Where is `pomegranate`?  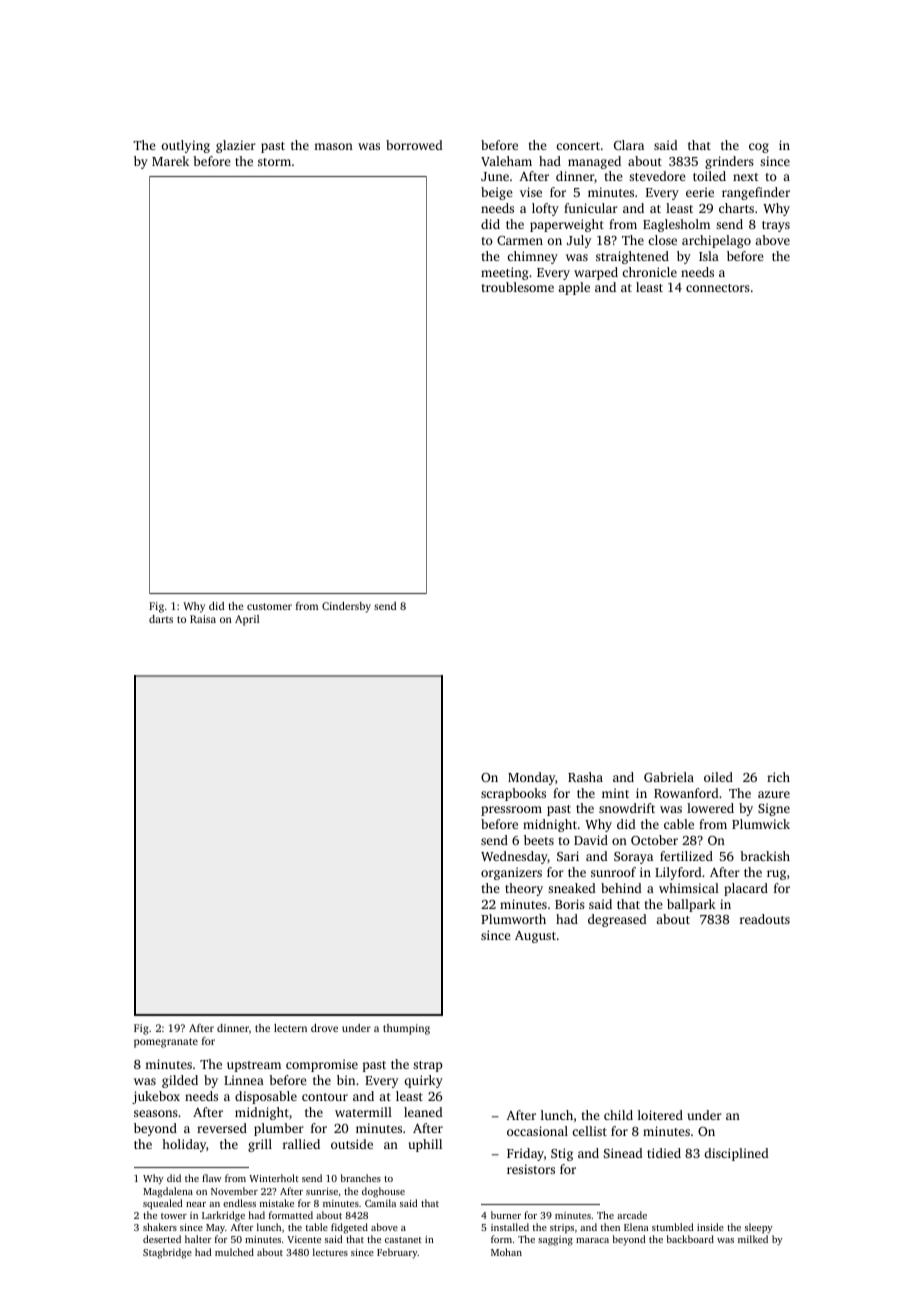
pomegranate is located at coordinates (166, 1043).
